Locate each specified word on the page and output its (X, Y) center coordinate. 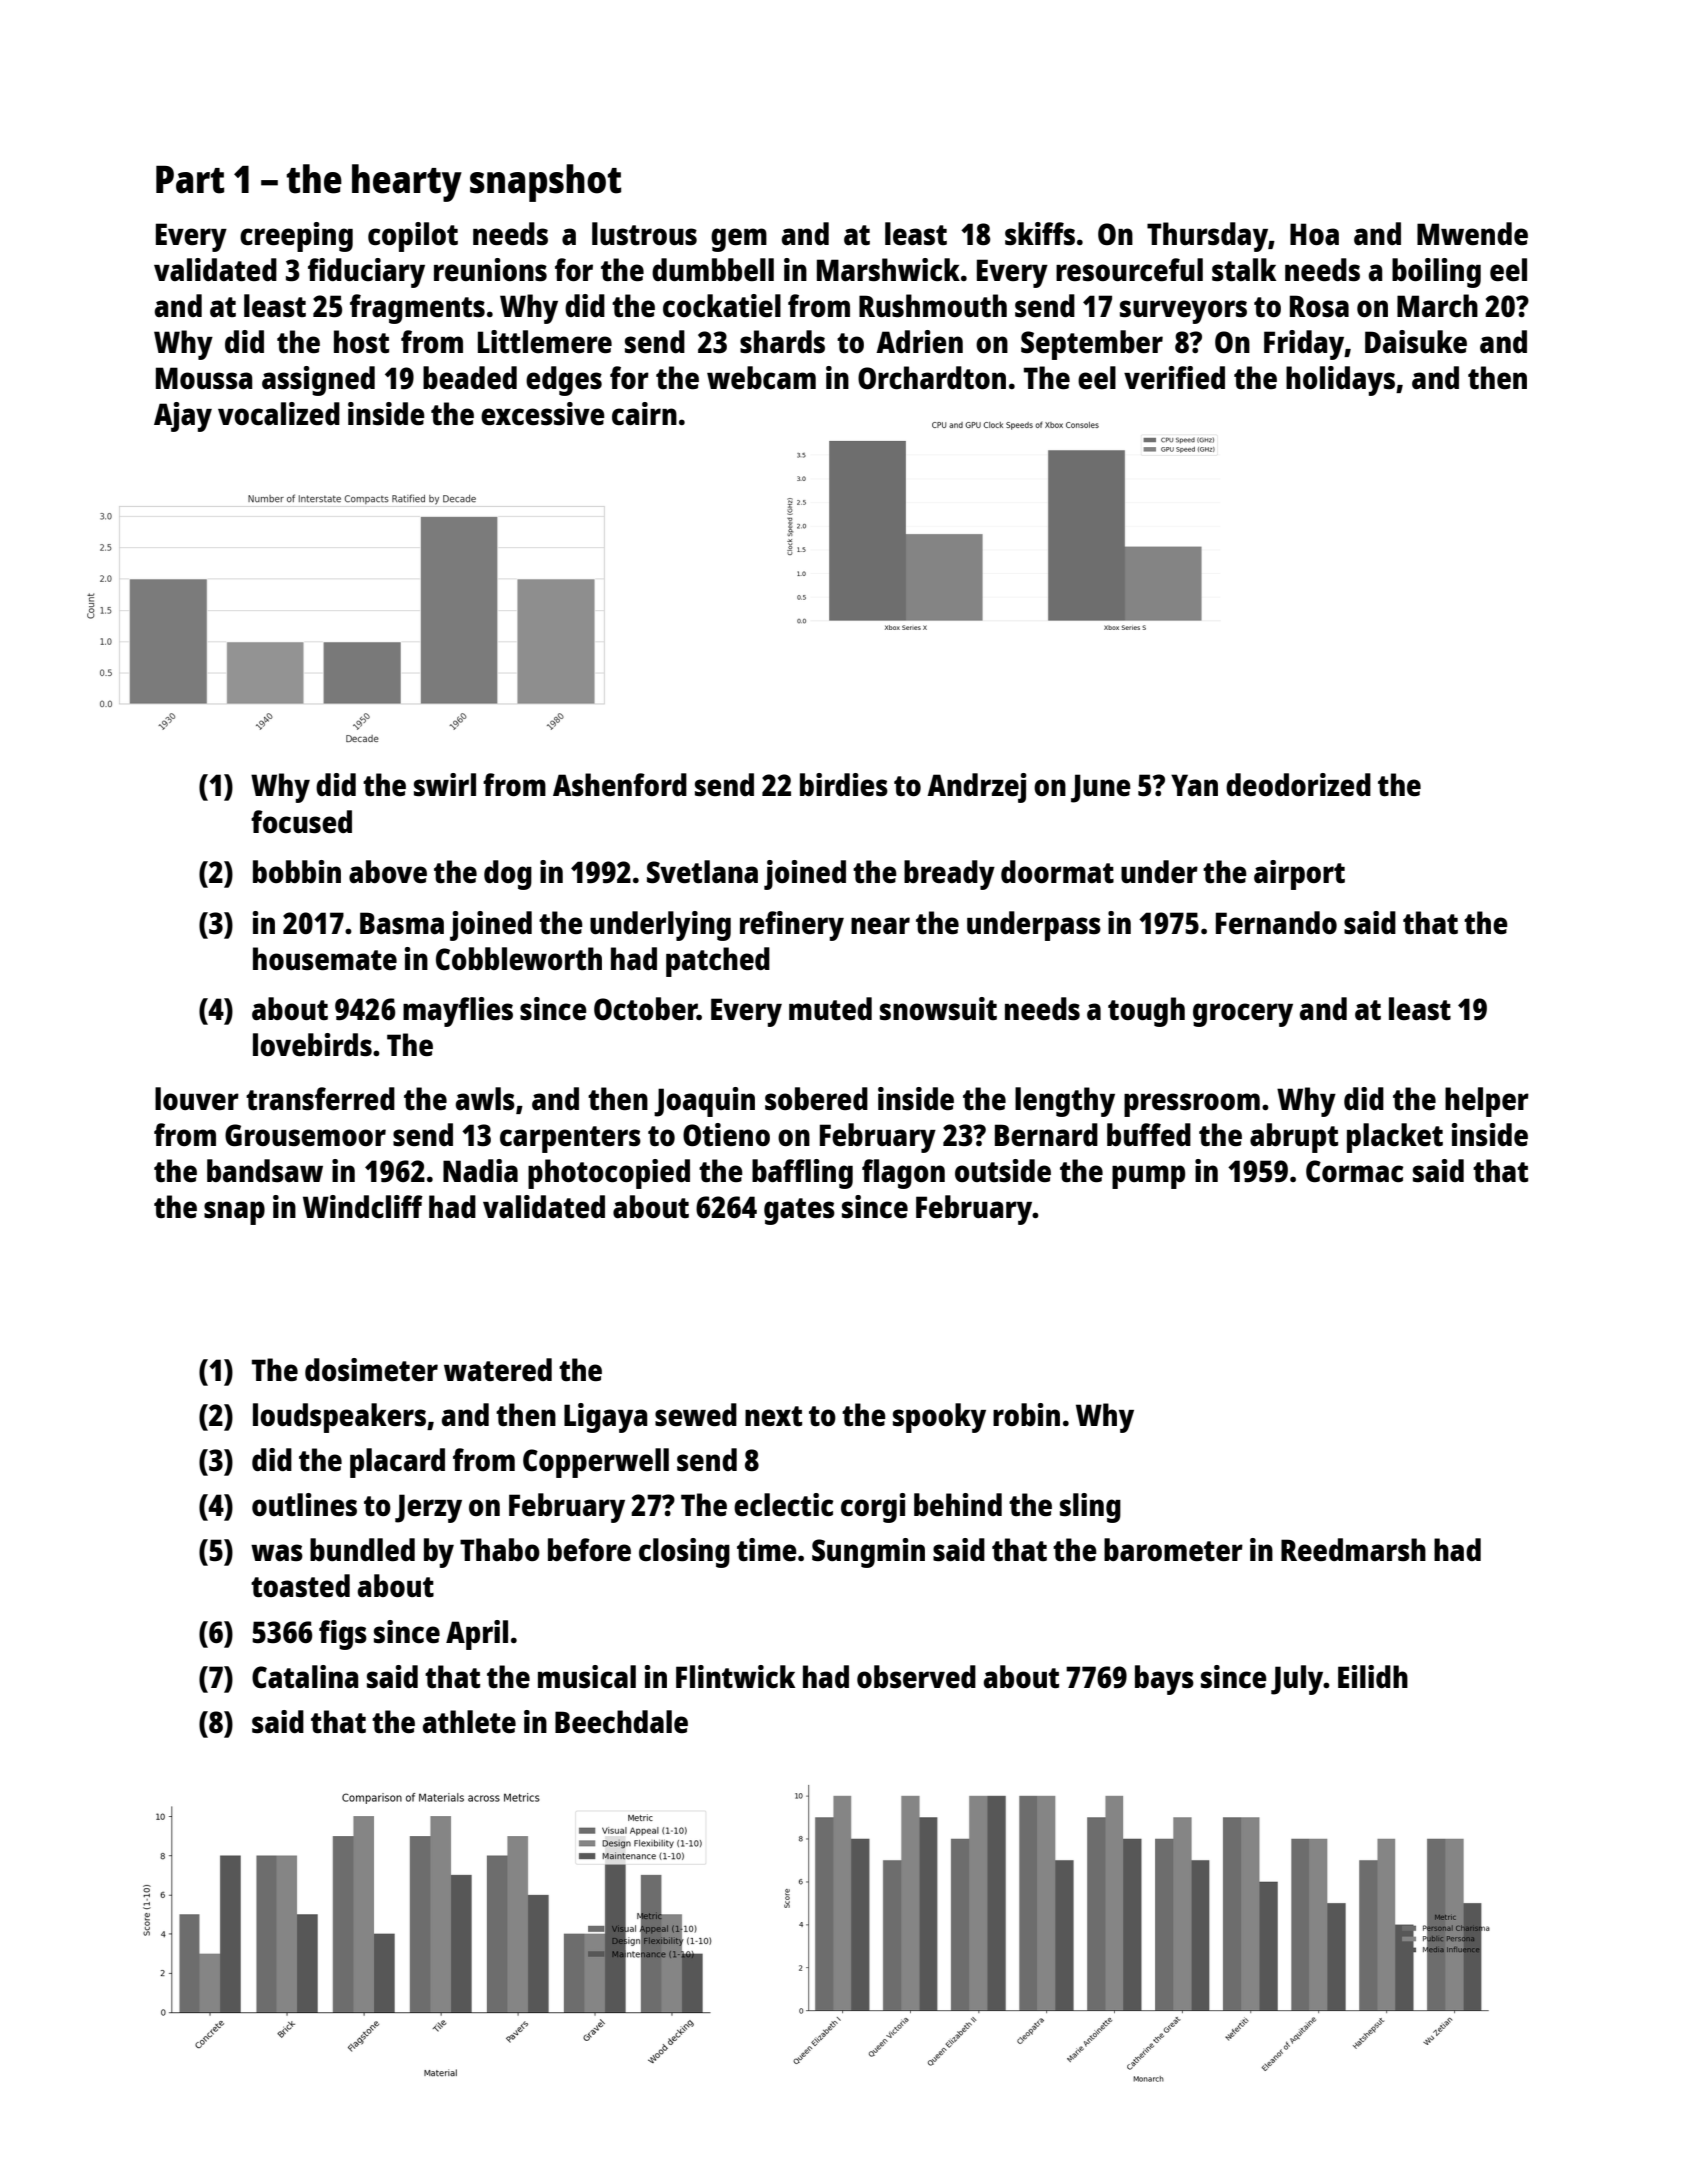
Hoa (1314, 234)
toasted (300, 1585)
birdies (844, 785)
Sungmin (868, 1553)
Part (190, 180)
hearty (407, 183)
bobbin (297, 871)
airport (1299, 875)
